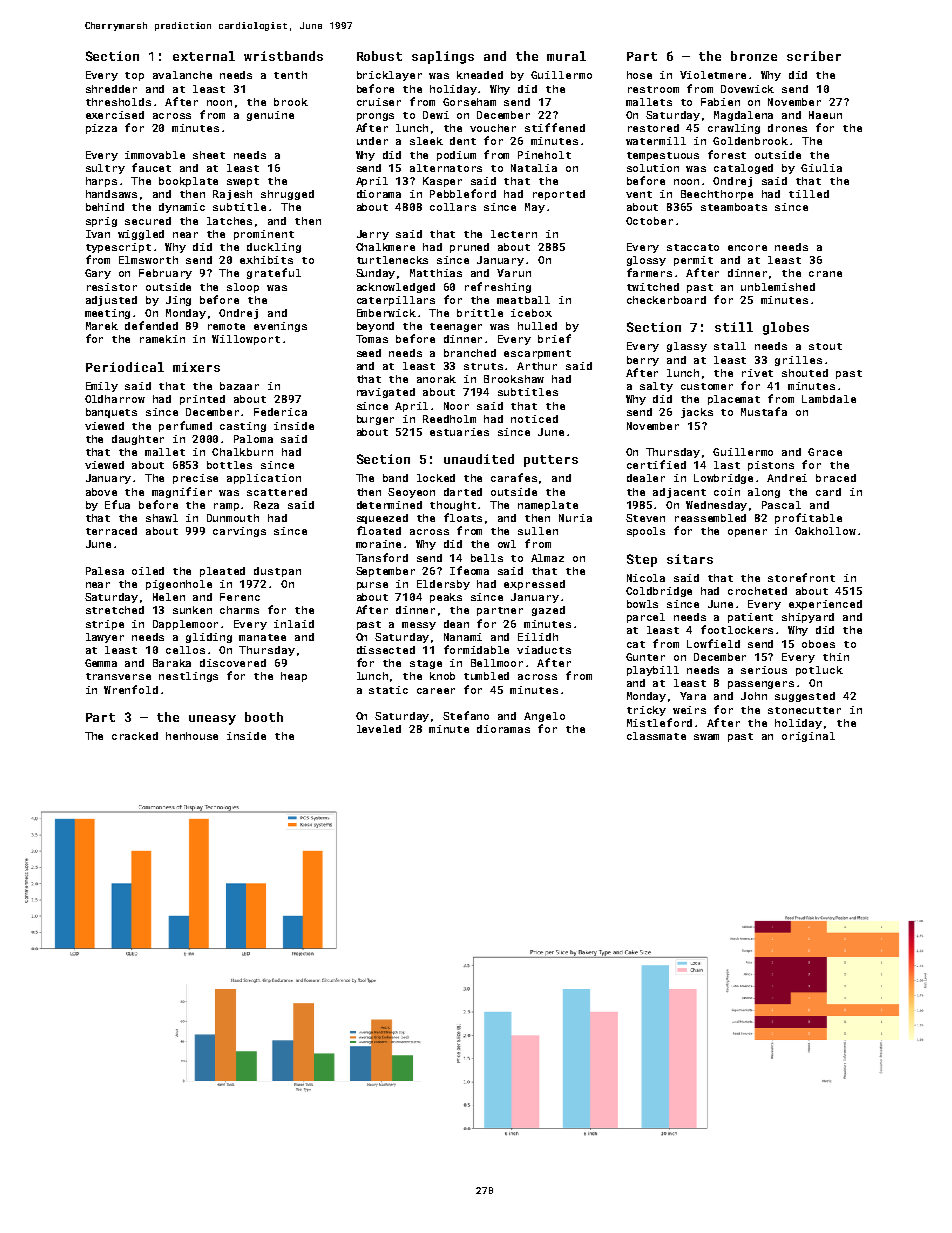  I want to click on braced, so click(836, 478).
